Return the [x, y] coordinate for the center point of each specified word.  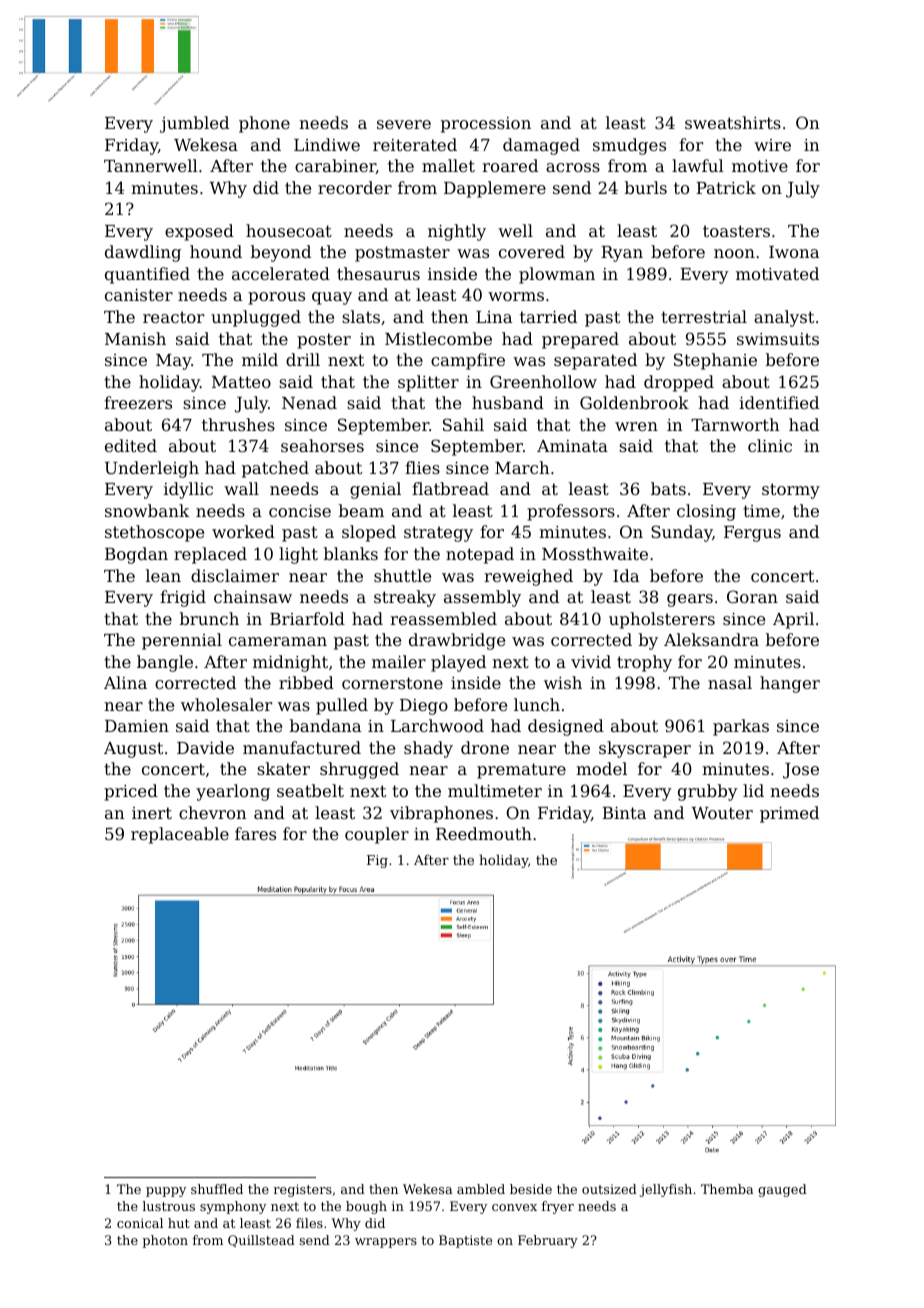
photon [165, 1241]
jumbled [194, 124]
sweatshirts [733, 122]
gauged [782, 1190]
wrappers [386, 1243]
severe [404, 124]
